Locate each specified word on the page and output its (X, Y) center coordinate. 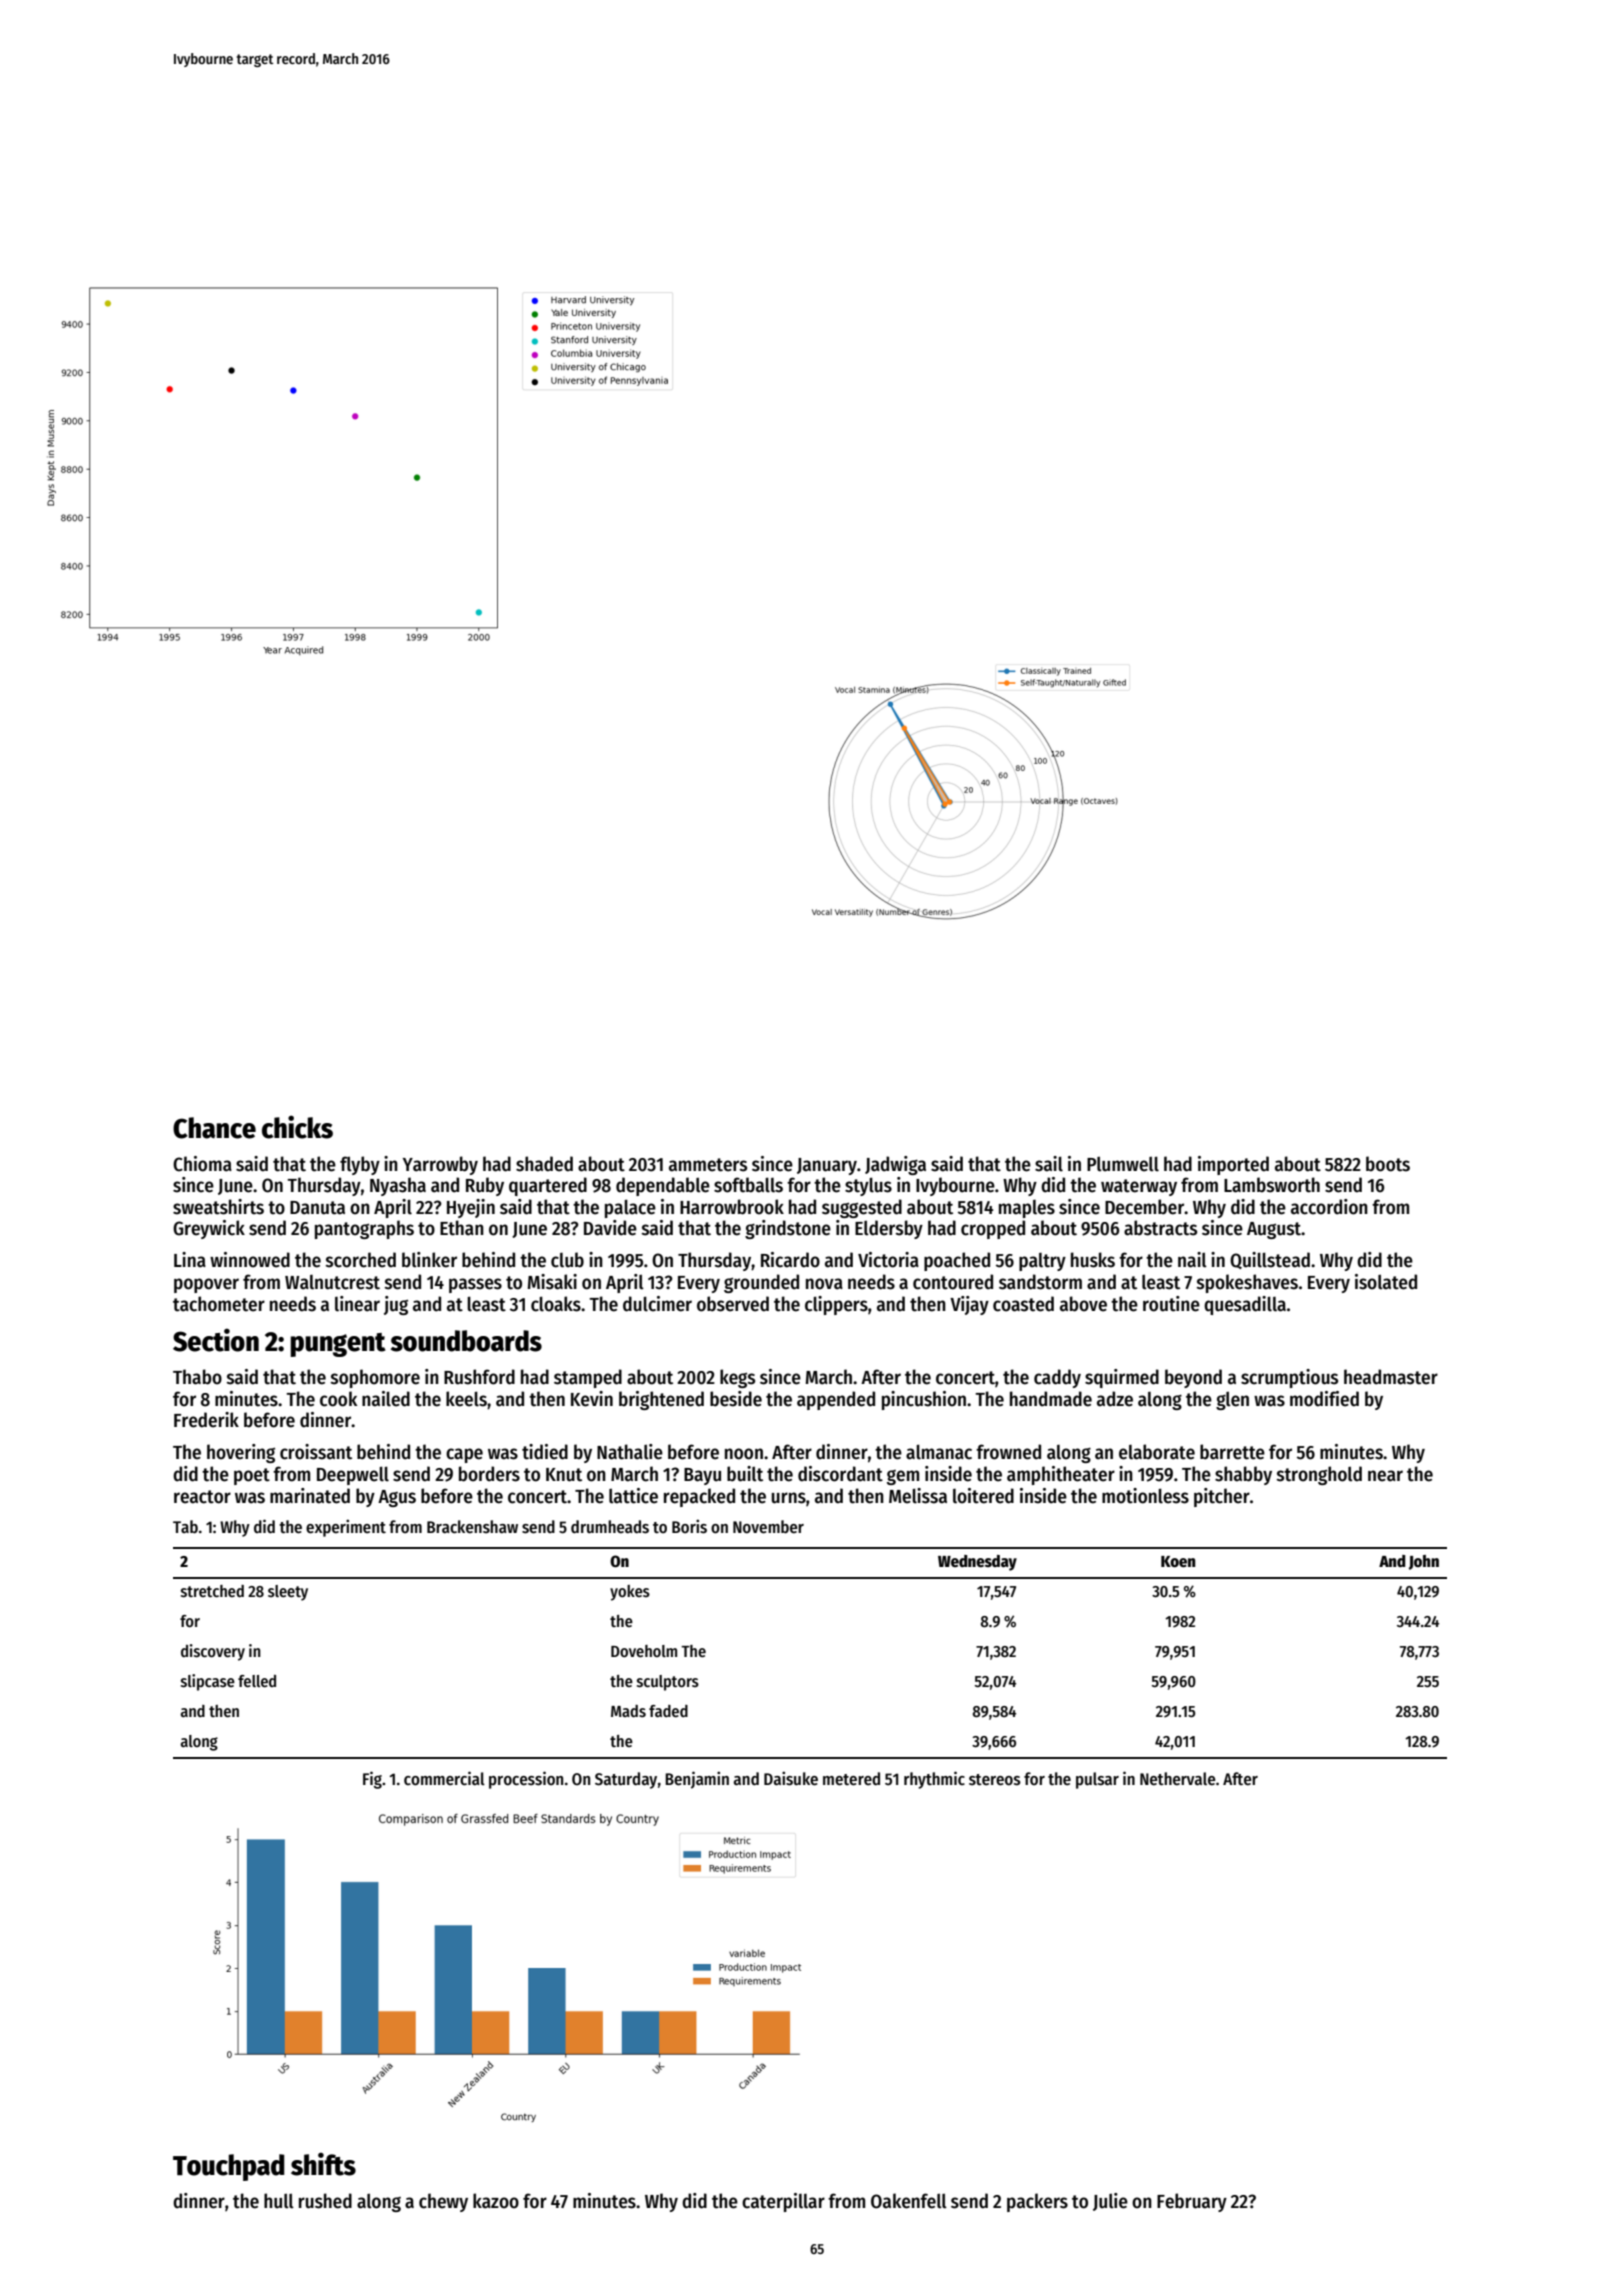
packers (1037, 2202)
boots (1388, 1164)
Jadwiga (895, 1165)
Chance (214, 1128)
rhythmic (934, 1780)
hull (279, 2201)
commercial (444, 1778)
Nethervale (1178, 1779)
